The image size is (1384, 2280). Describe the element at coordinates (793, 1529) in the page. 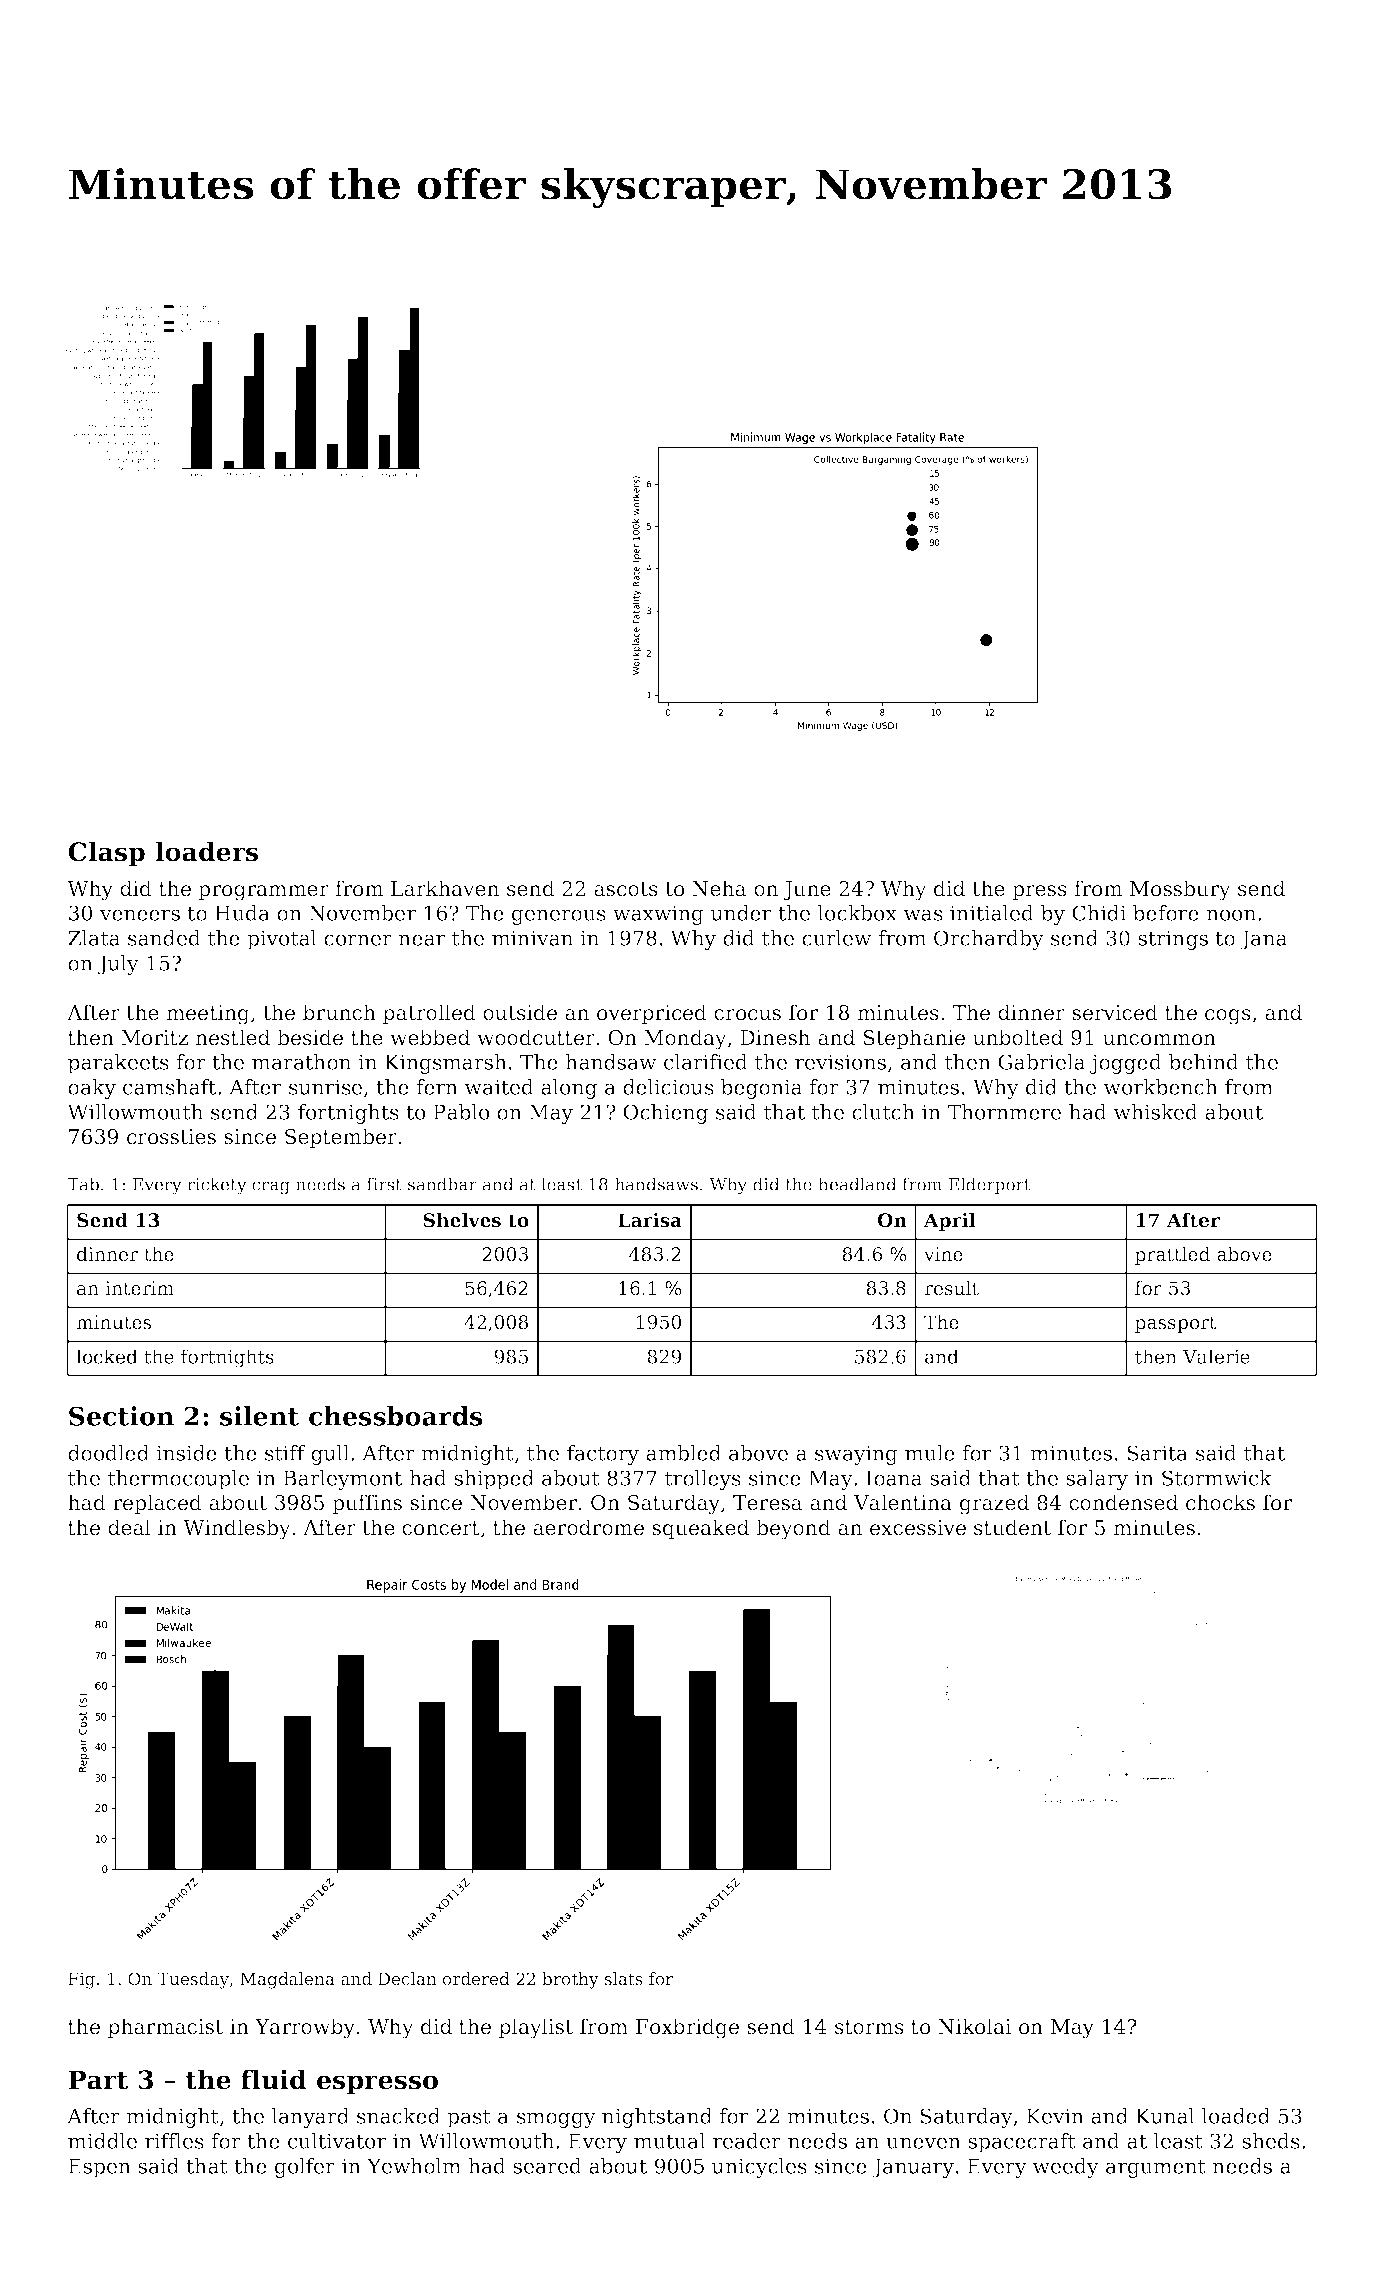

I see `beyond` at that location.
